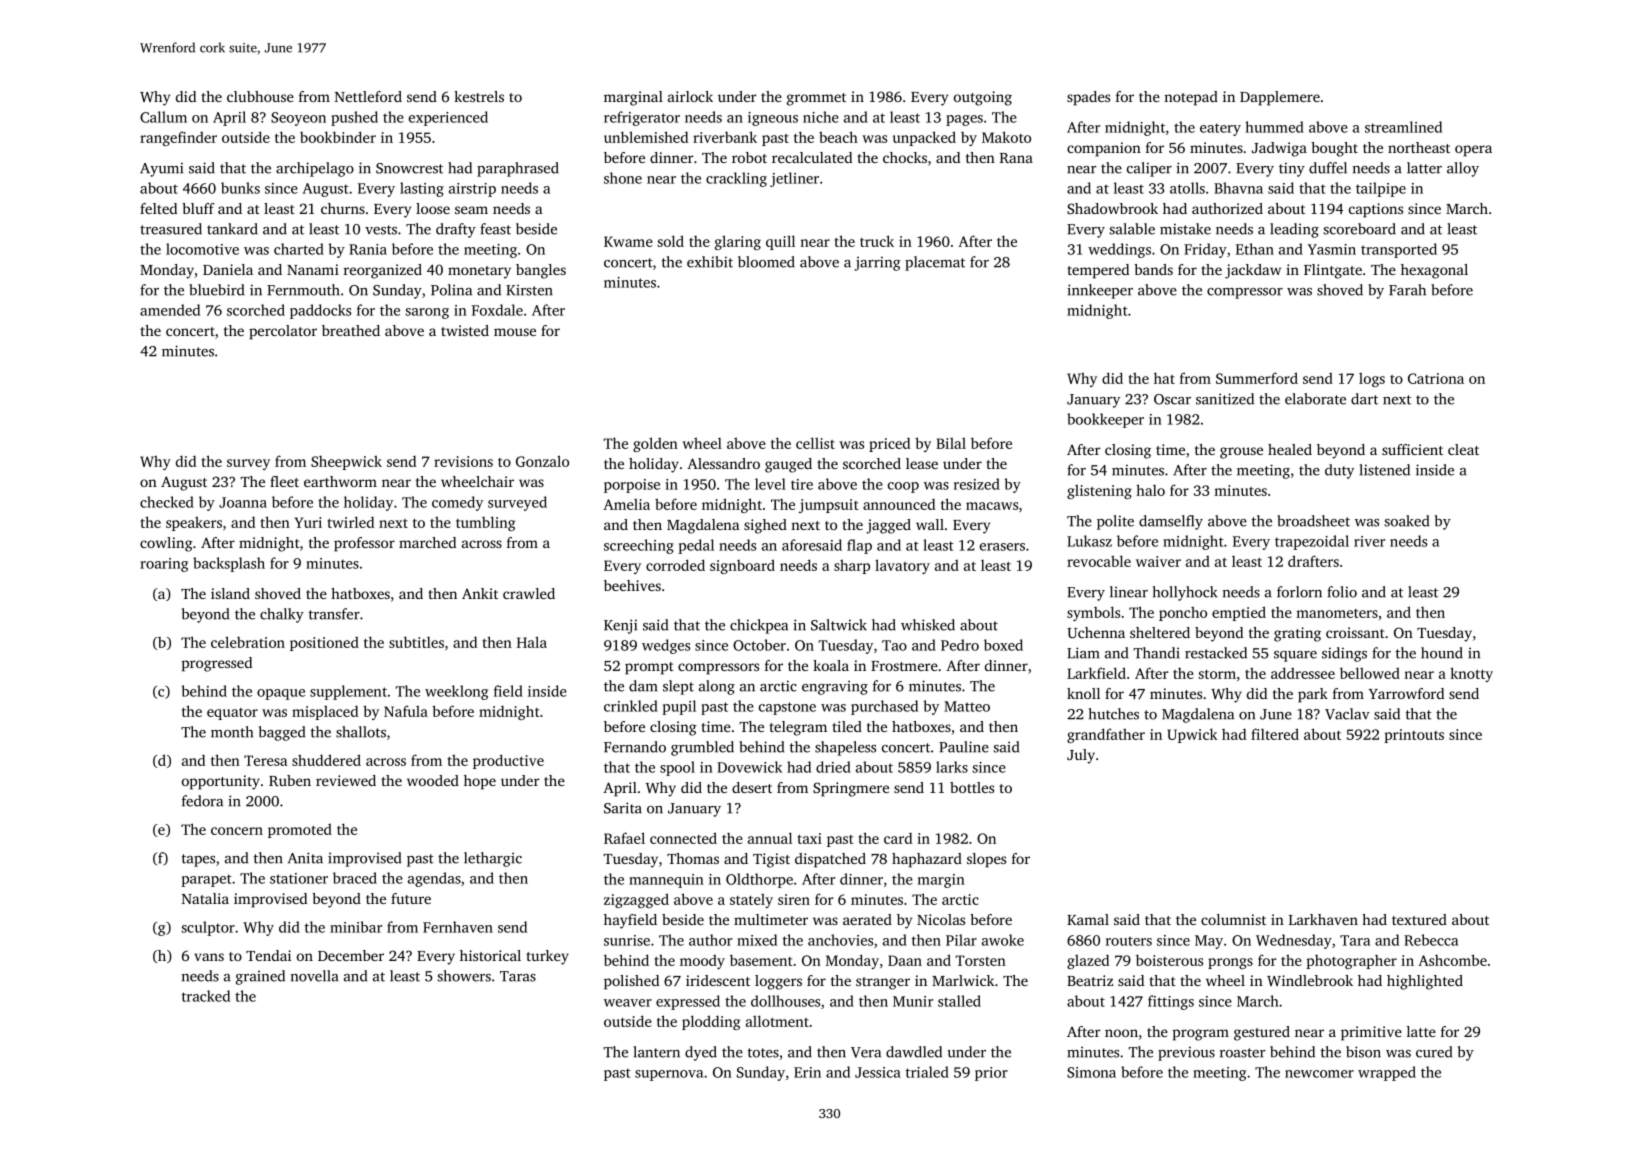 This screenshot has height=1157, width=1637. Describe the element at coordinates (1463, 449) in the screenshot. I see `cleat` at that location.
